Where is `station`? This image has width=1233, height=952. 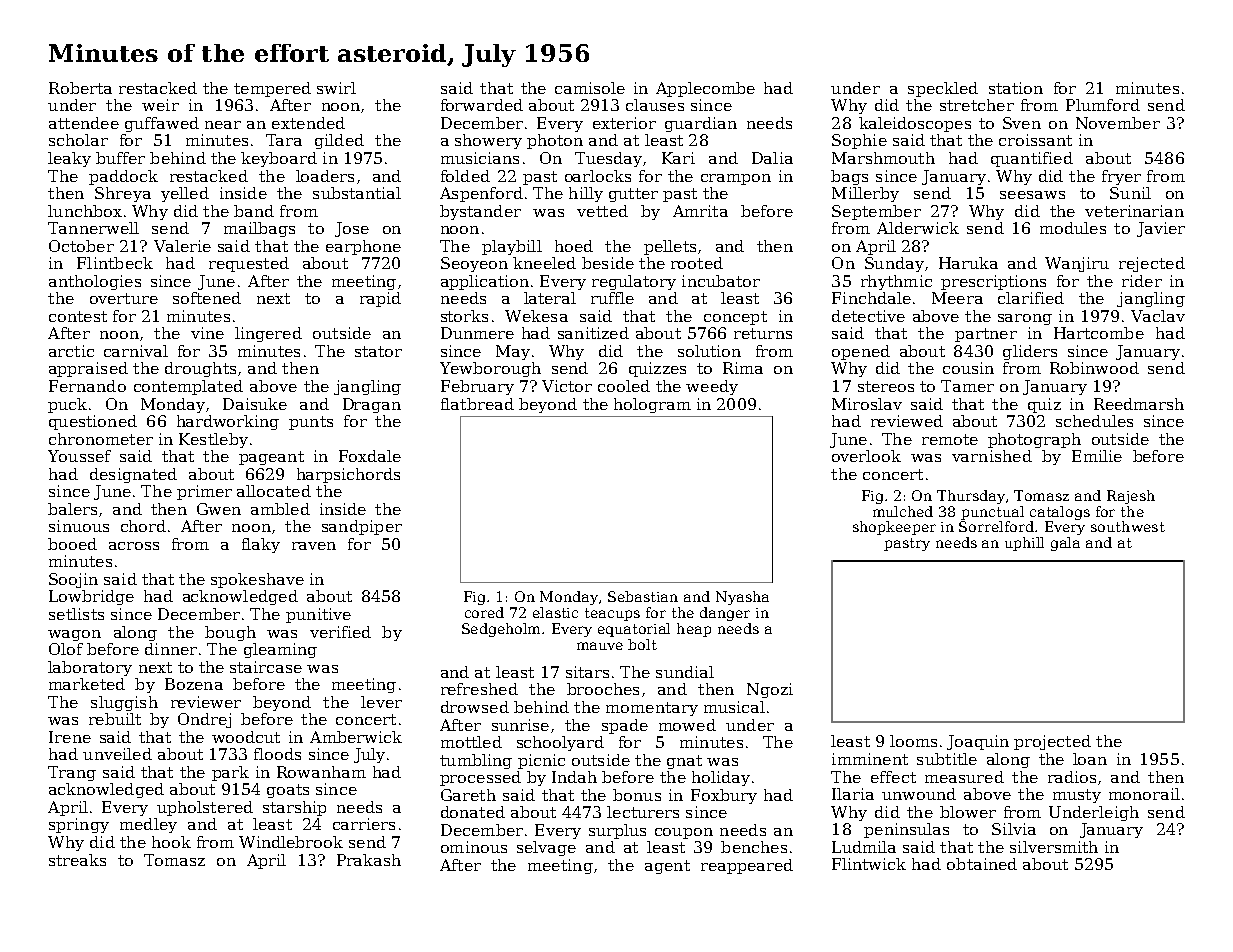 station is located at coordinates (1016, 88).
